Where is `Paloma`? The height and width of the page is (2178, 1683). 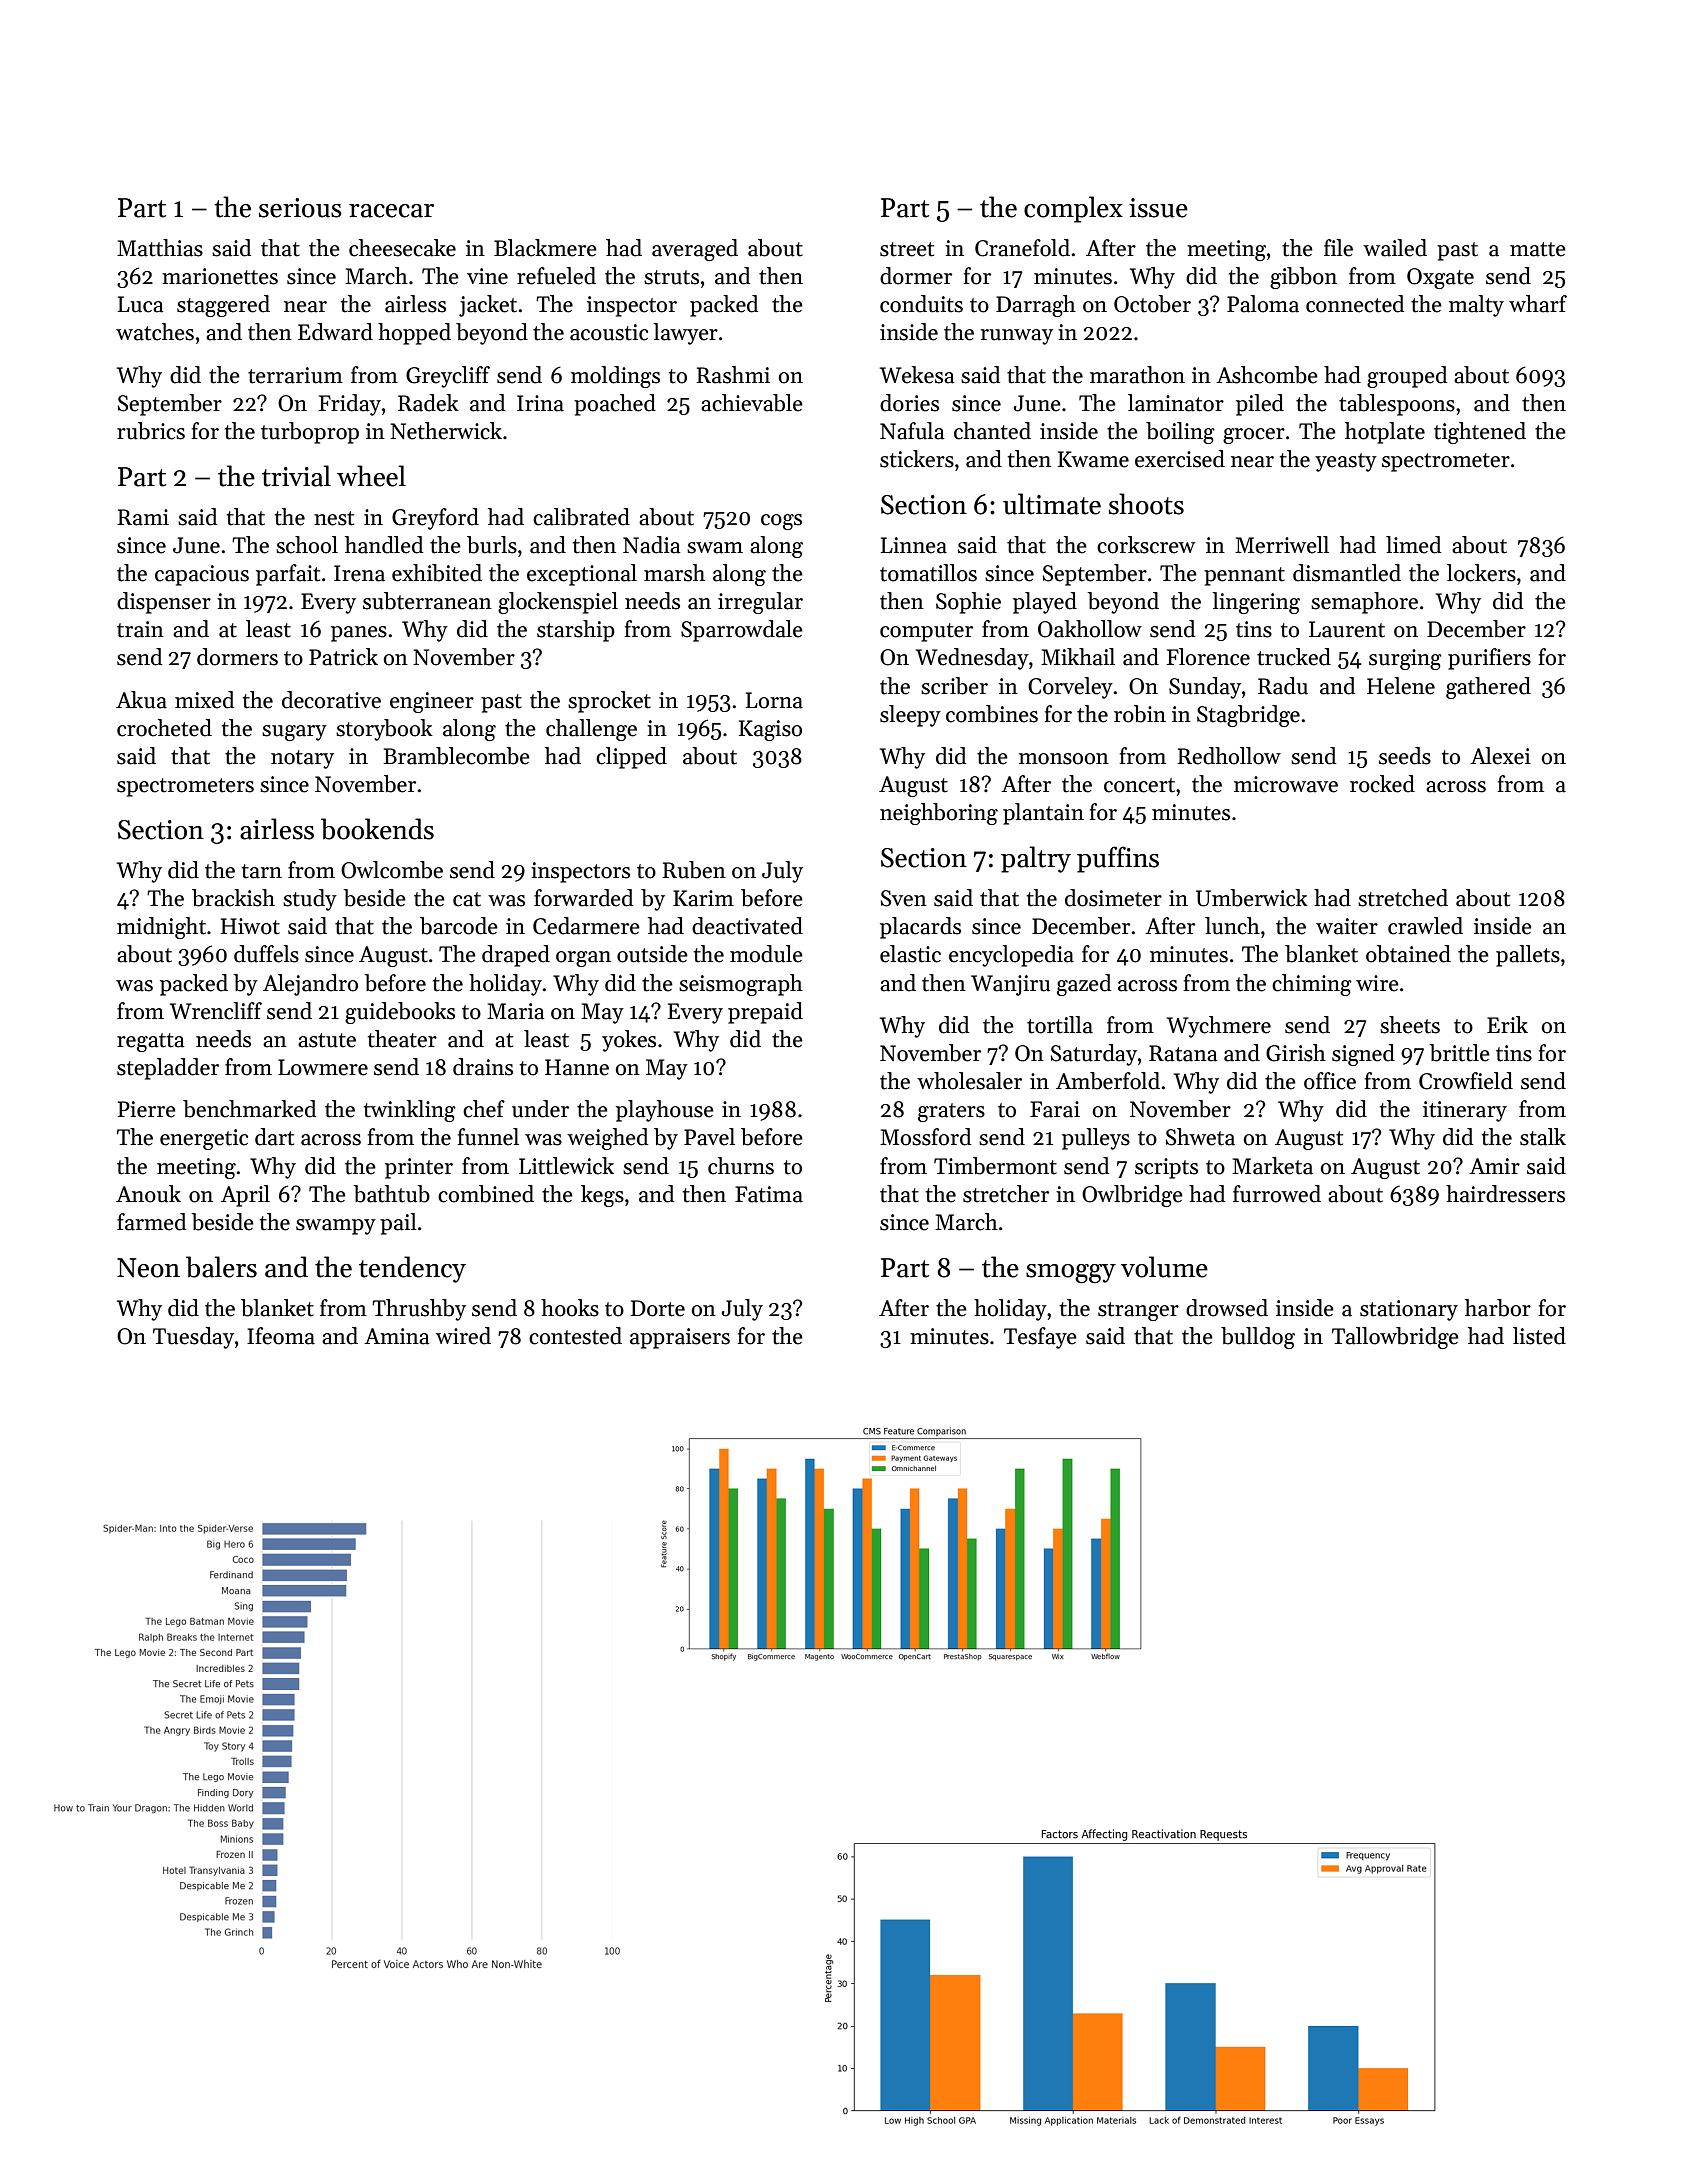
Paloma is located at coordinates (1263, 304).
